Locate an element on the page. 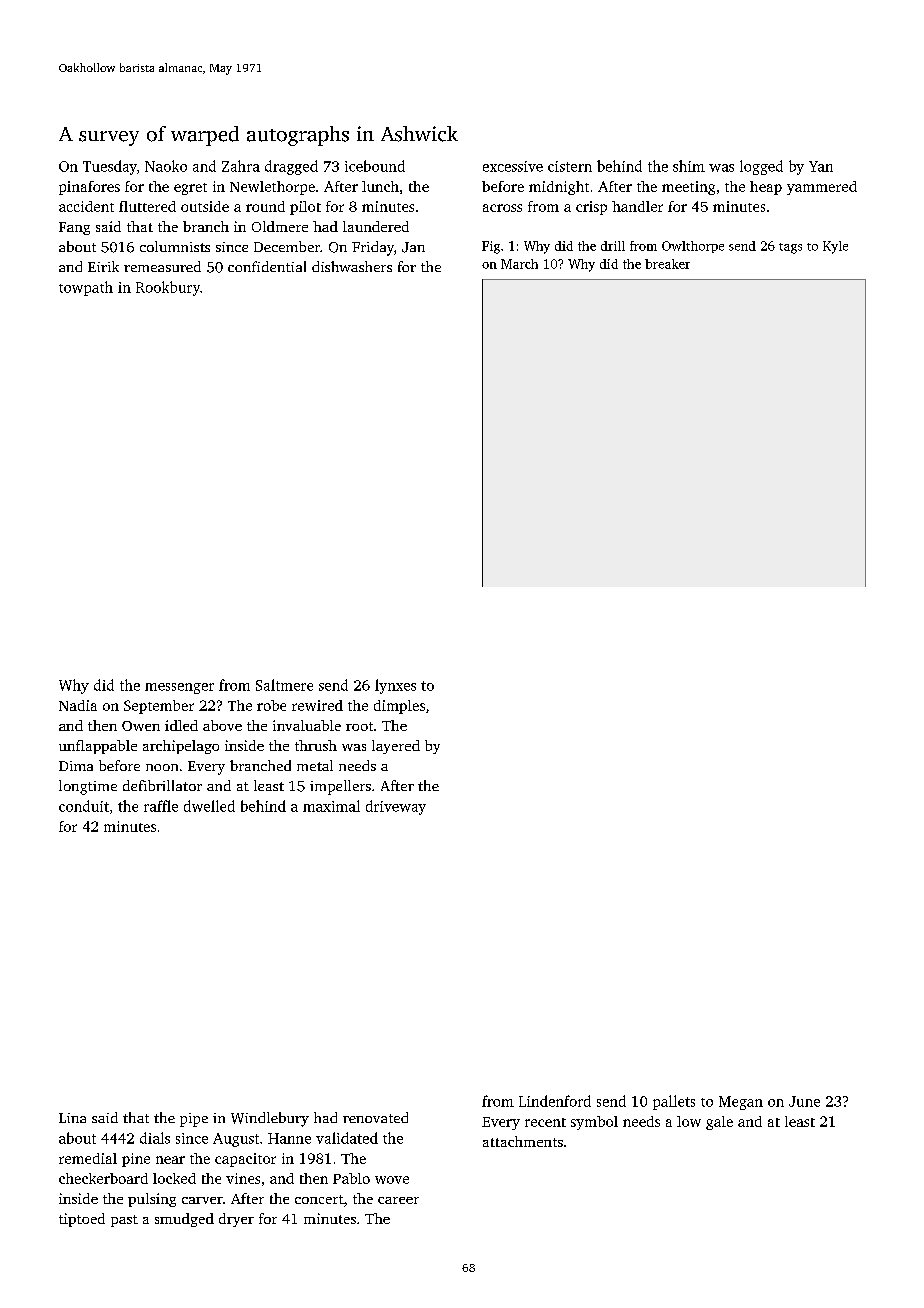  towpath is located at coordinates (86, 288).
